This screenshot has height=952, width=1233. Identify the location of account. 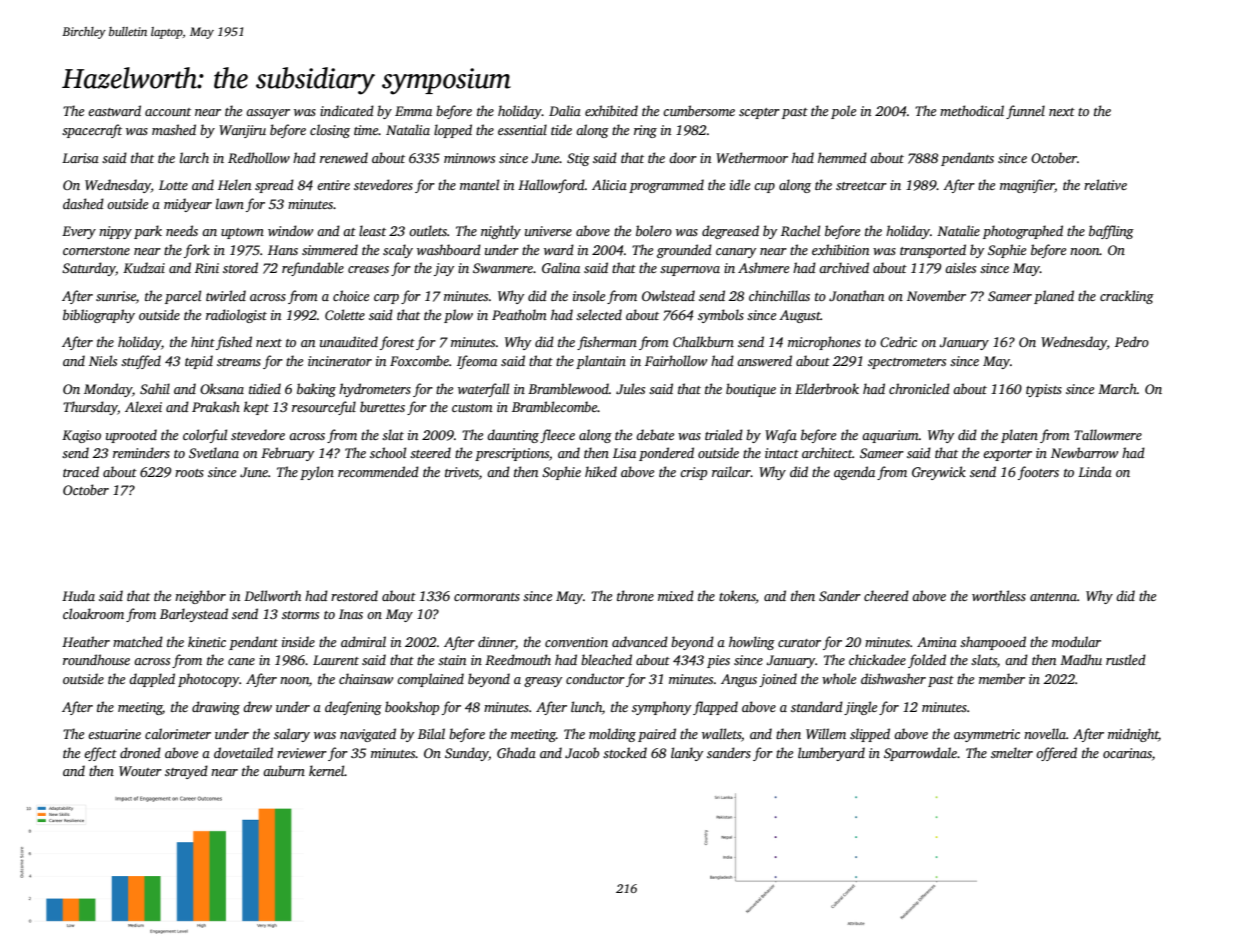
(168, 112).
